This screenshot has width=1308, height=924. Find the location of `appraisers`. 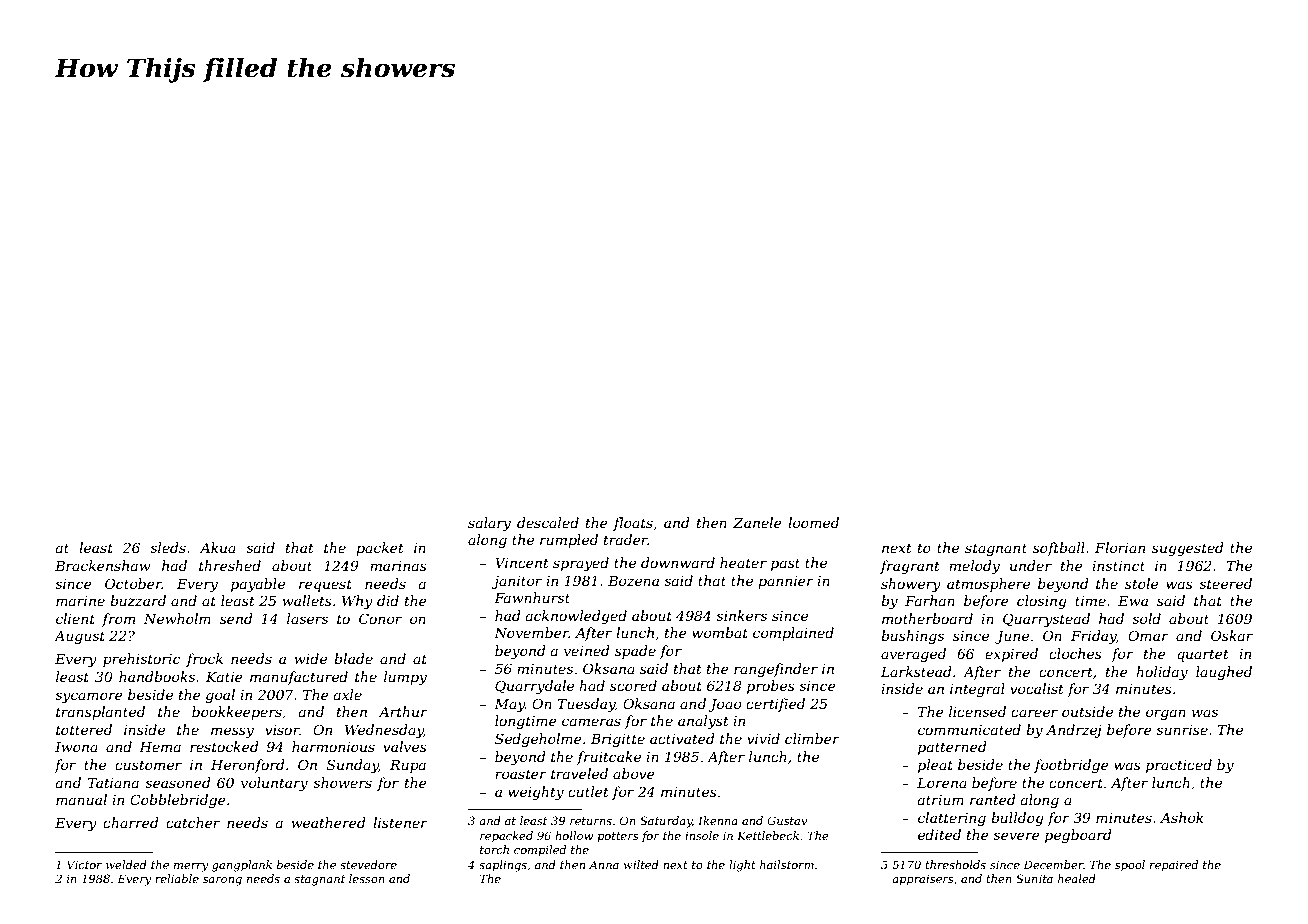

appraisers is located at coordinates (922, 880).
